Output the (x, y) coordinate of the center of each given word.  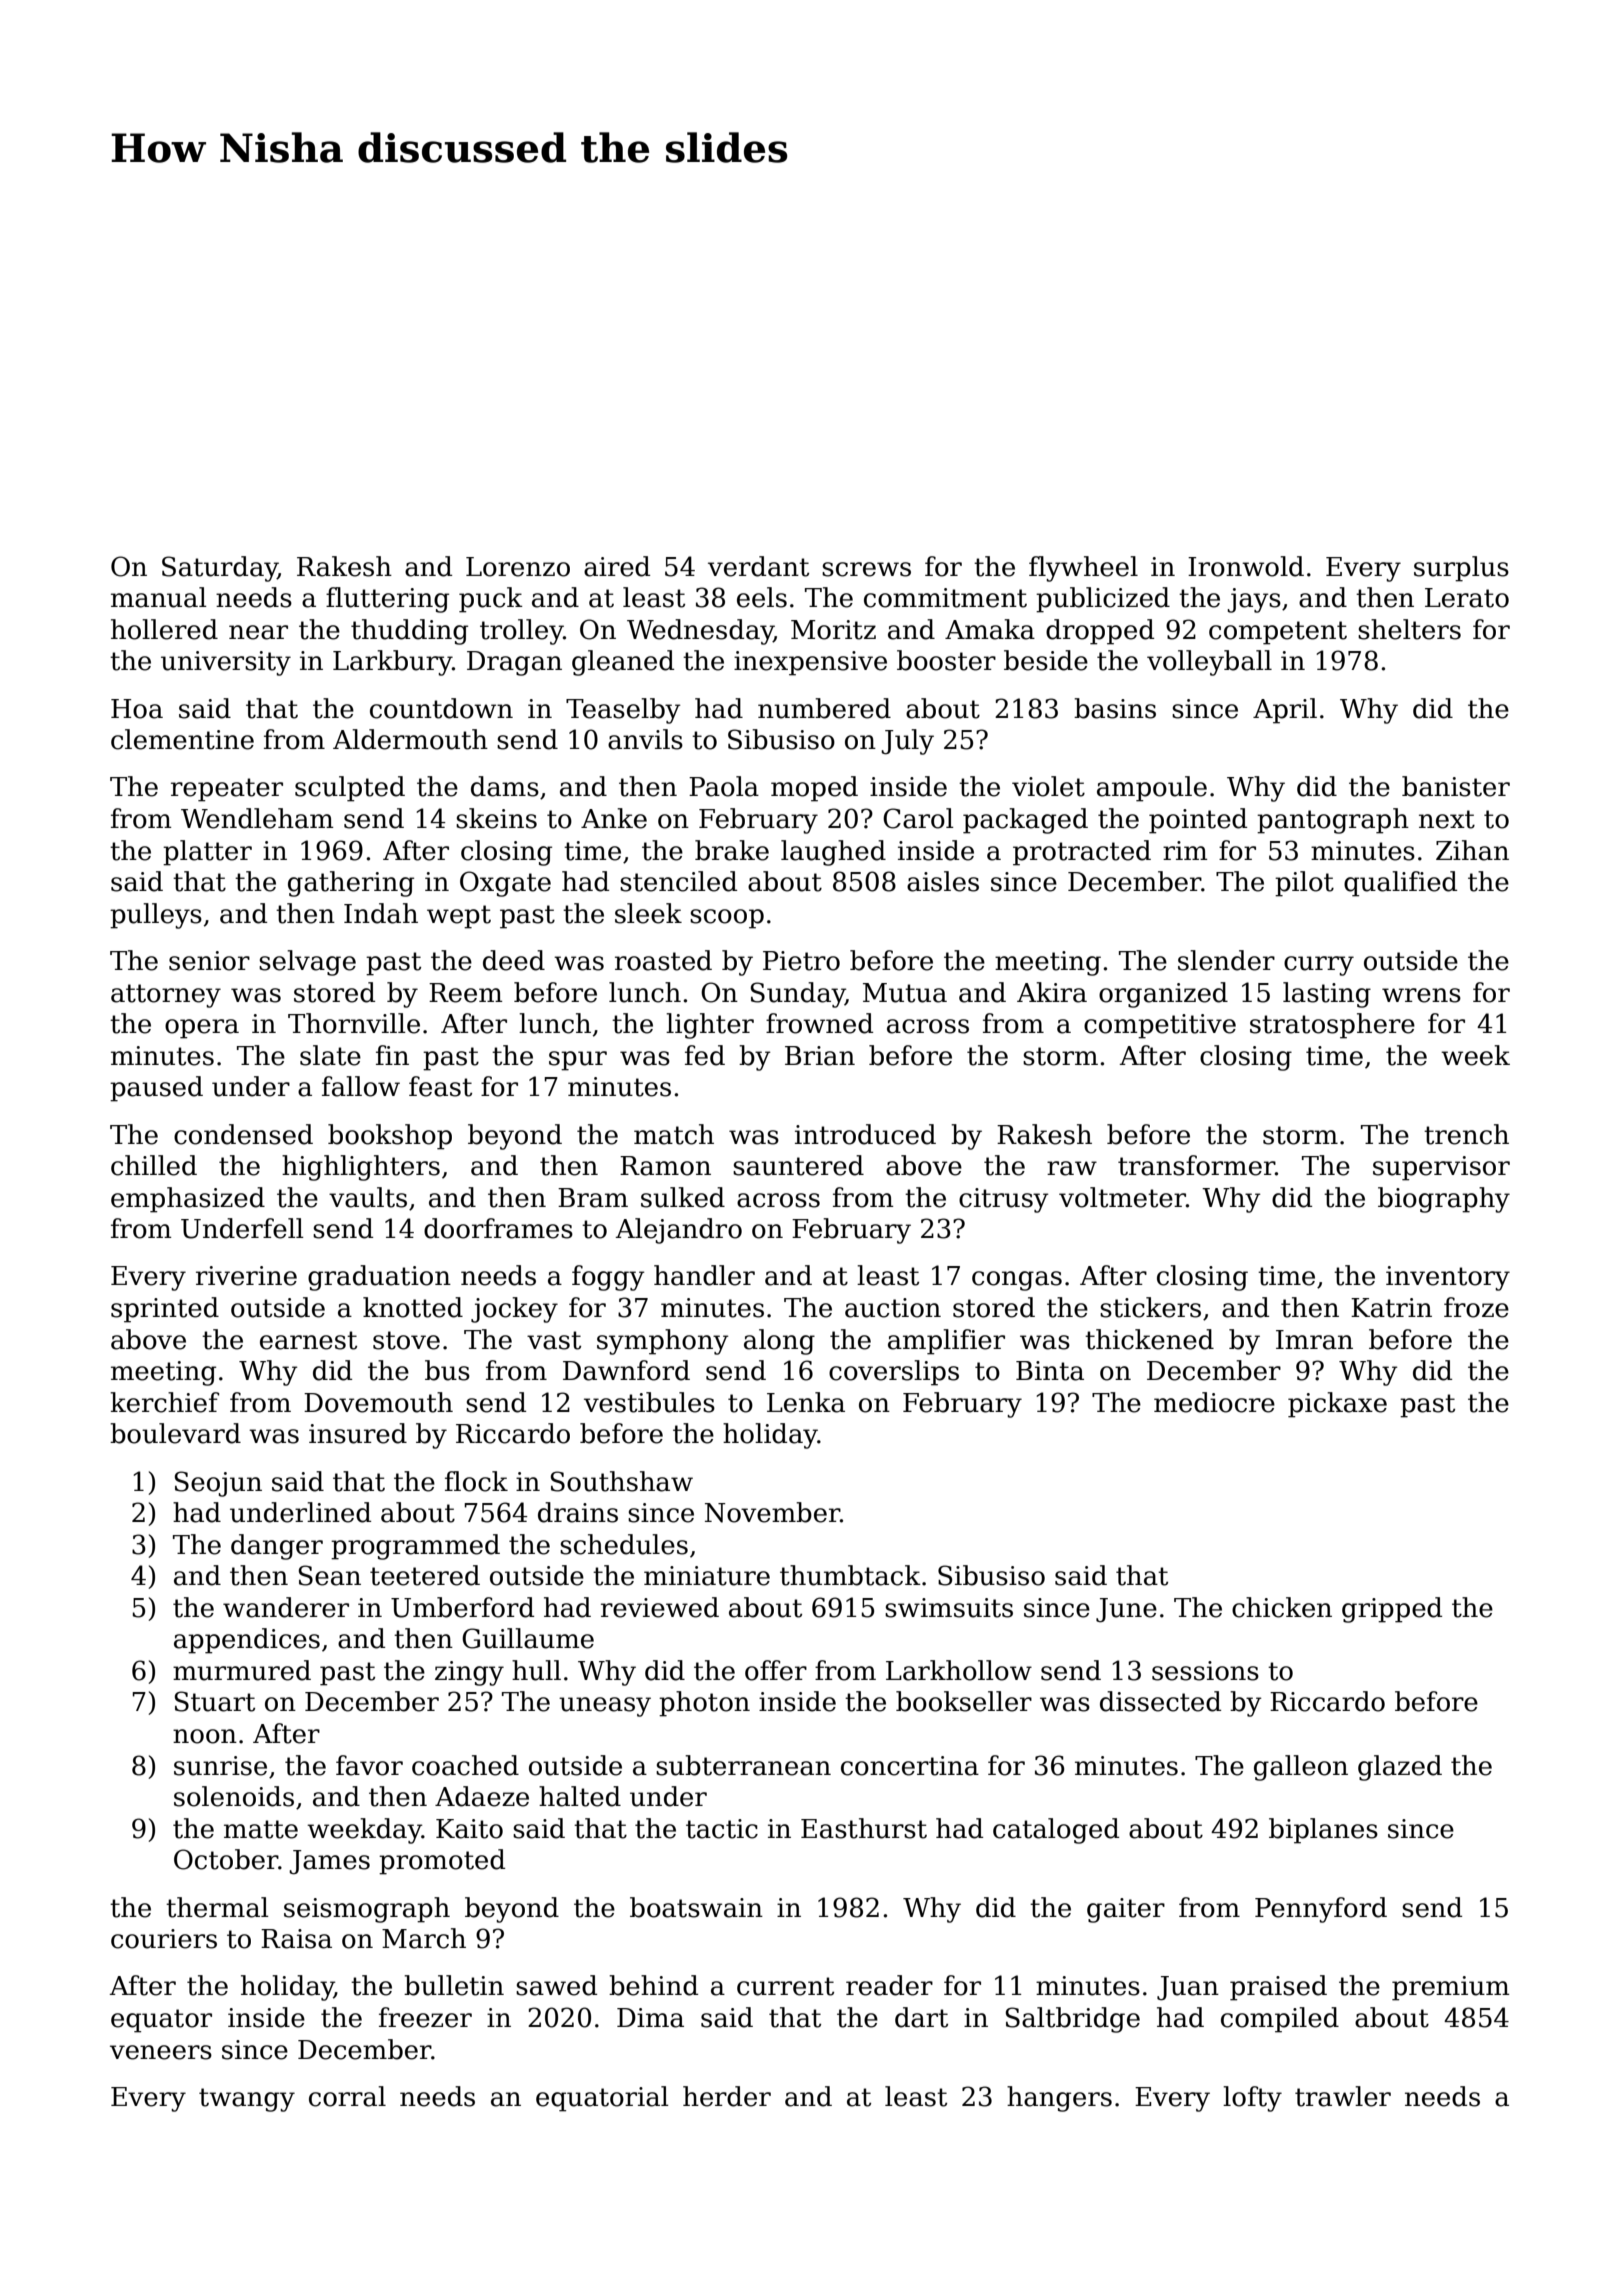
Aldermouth (410, 739)
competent (1278, 633)
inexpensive (810, 663)
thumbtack (850, 1575)
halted (580, 1796)
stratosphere (1332, 1026)
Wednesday (700, 632)
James (329, 1862)
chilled (154, 1165)
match (674, 1134)
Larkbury (392, 663)
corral (347, 2096)
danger (277, 1547)
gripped (1392, 1610)
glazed (1400, 1768)
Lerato (1467, 598)
